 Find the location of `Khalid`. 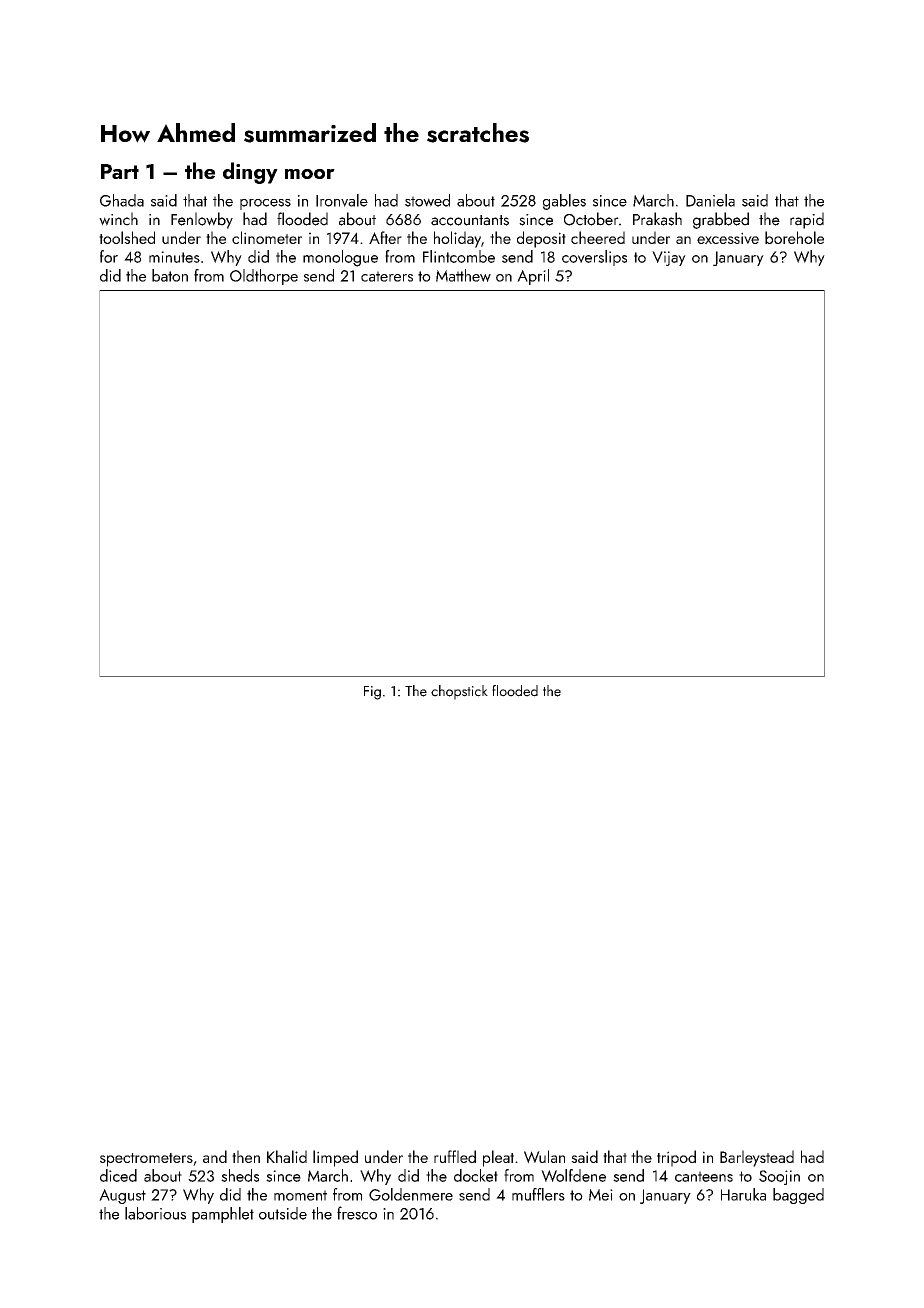

Khalid is located at coordinates (287, 1156).
